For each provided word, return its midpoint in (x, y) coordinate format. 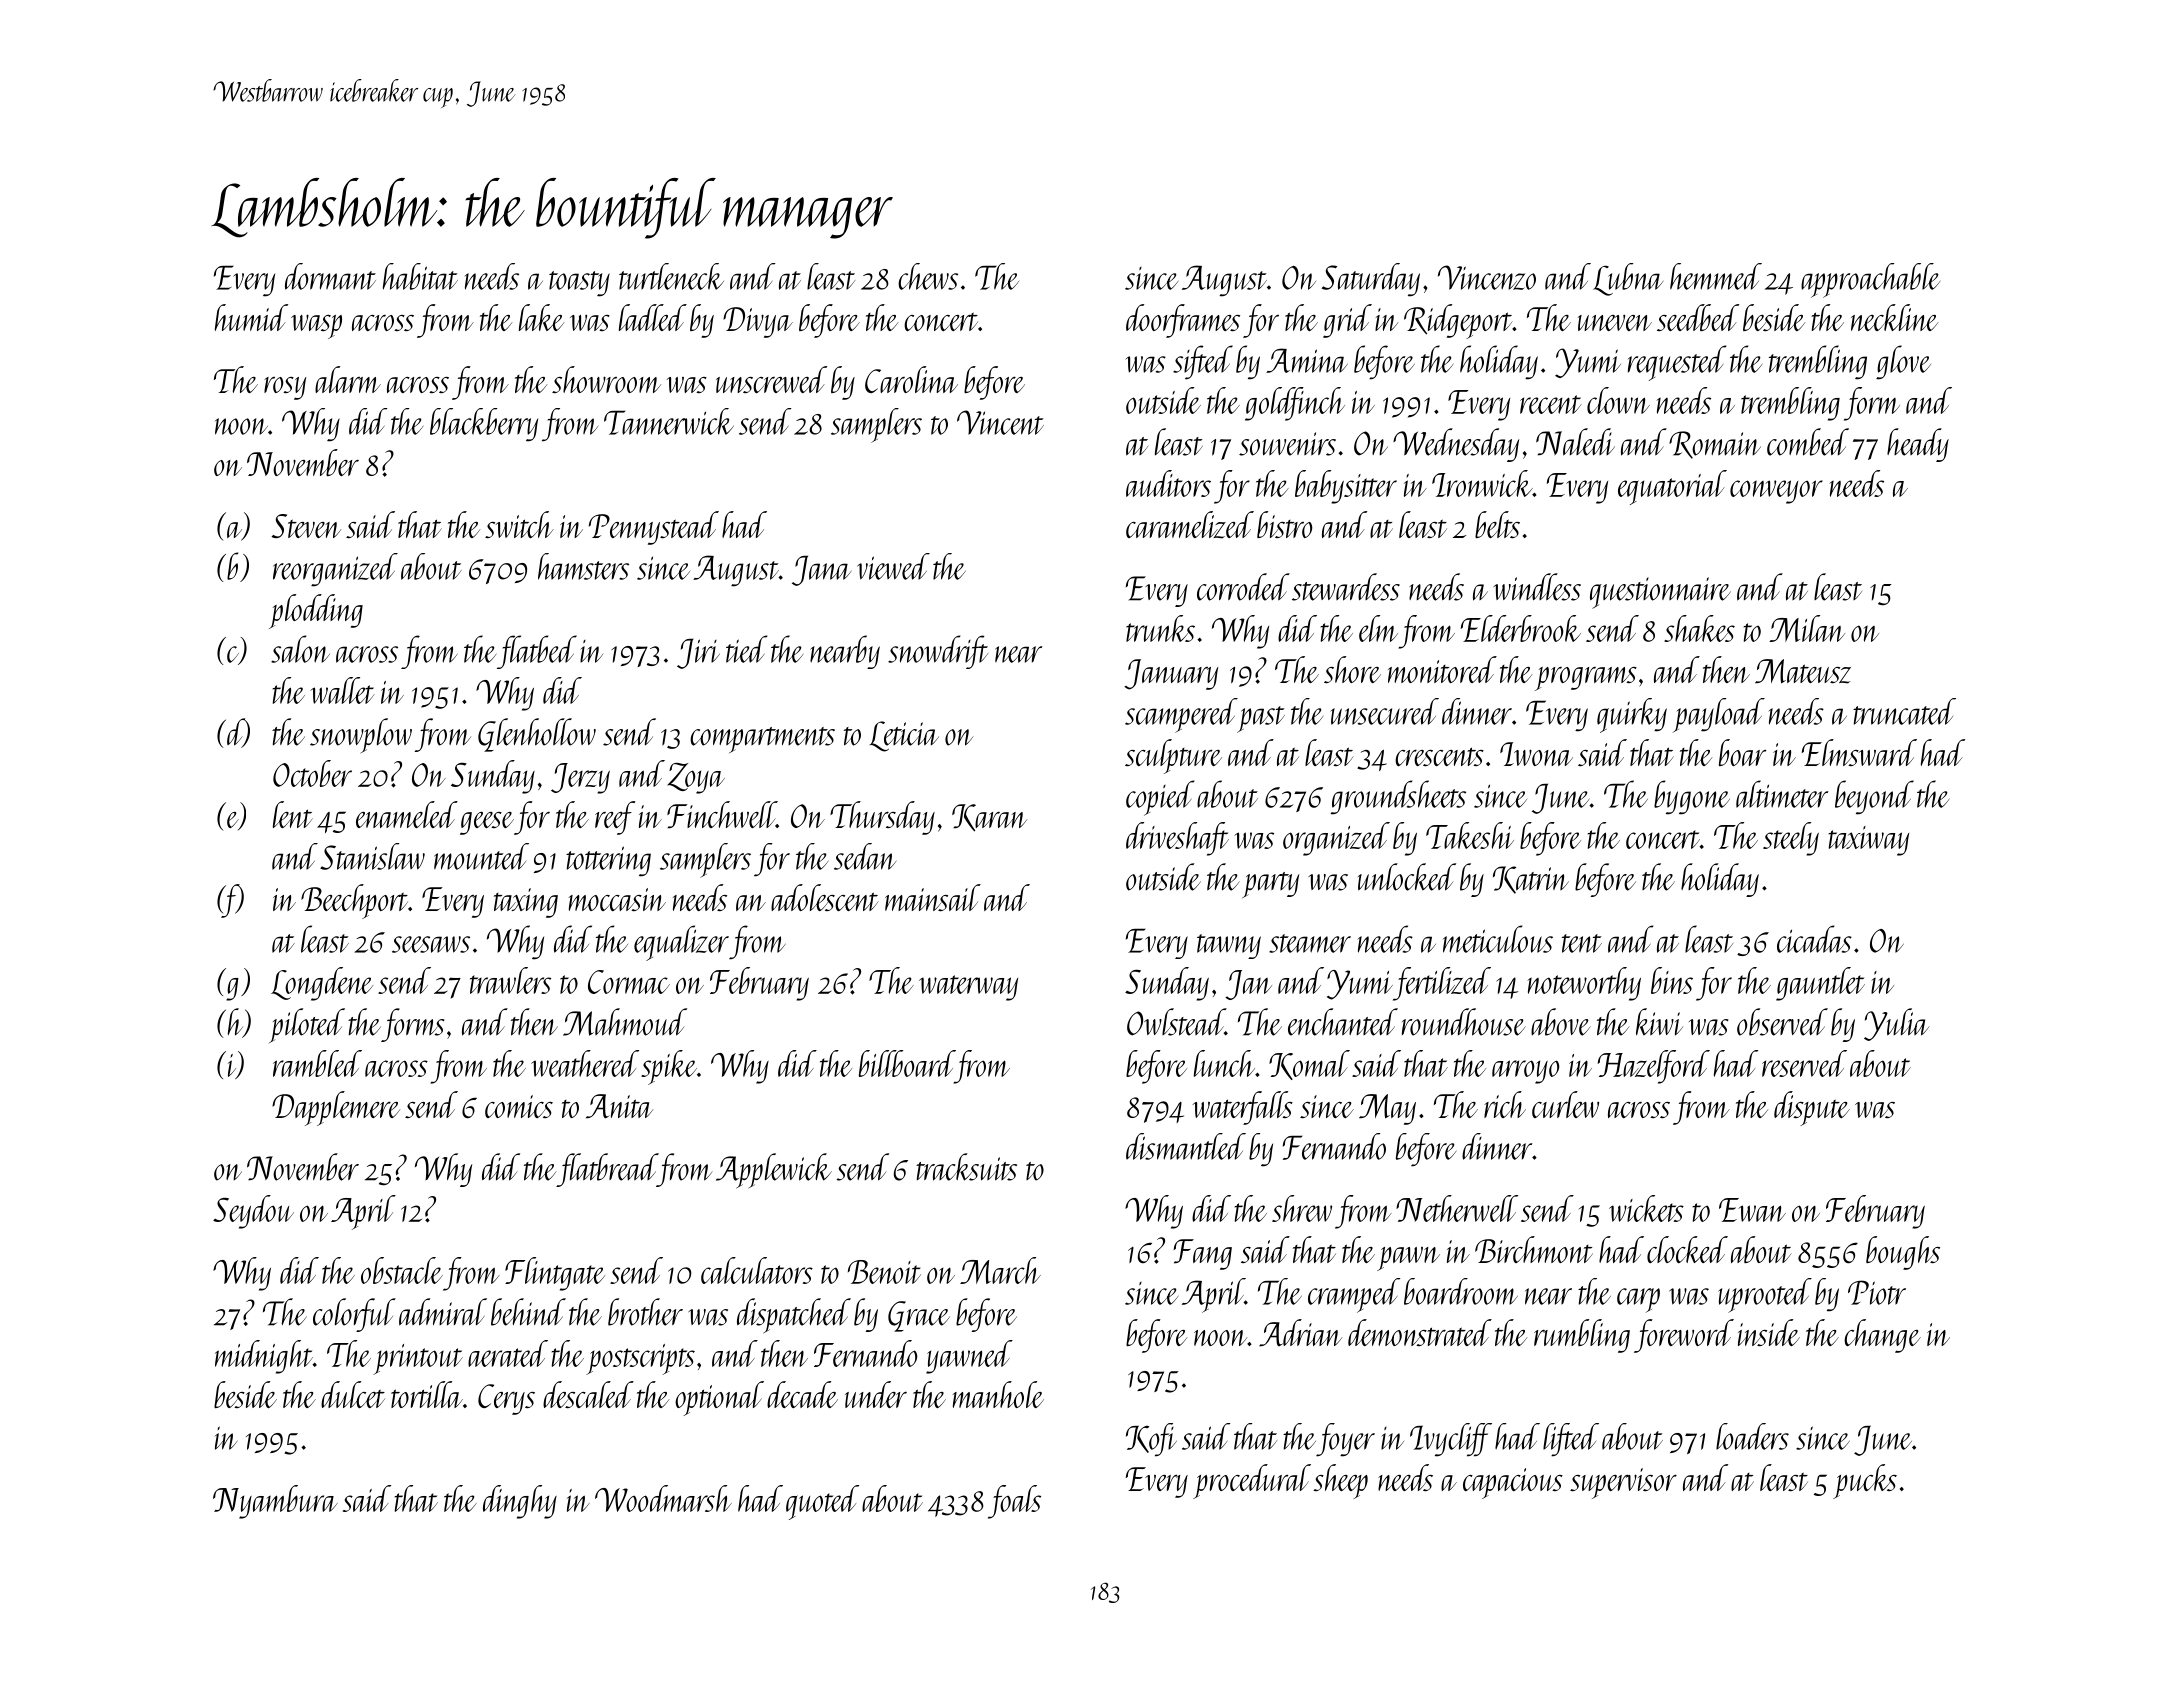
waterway (968, 988)
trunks (1160, 628)
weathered (585, 1063)
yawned (969, 1357)
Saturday (1371, 280)
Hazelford (1653, 1067)
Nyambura (275, 1502)
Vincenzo (1487, 277)
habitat (420, 276)
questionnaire (1660, 593)
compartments (762, 740)
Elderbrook (1521, 628)
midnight (264, 1357)
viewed (893, 566)
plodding (316, 611)
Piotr (1877, 1292)
